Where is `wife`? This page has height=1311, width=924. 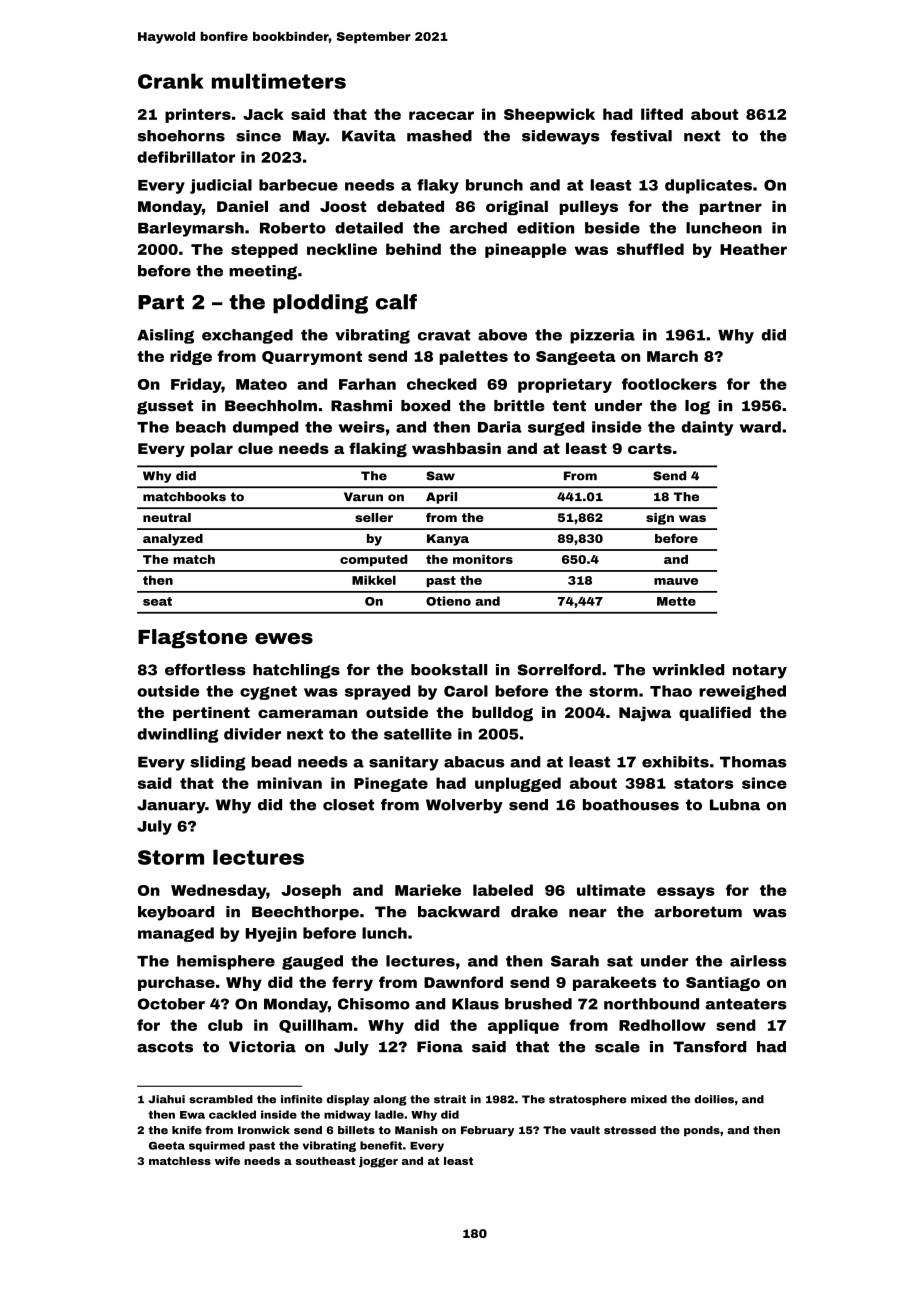
wife is located at coordinates (227, 1161).
